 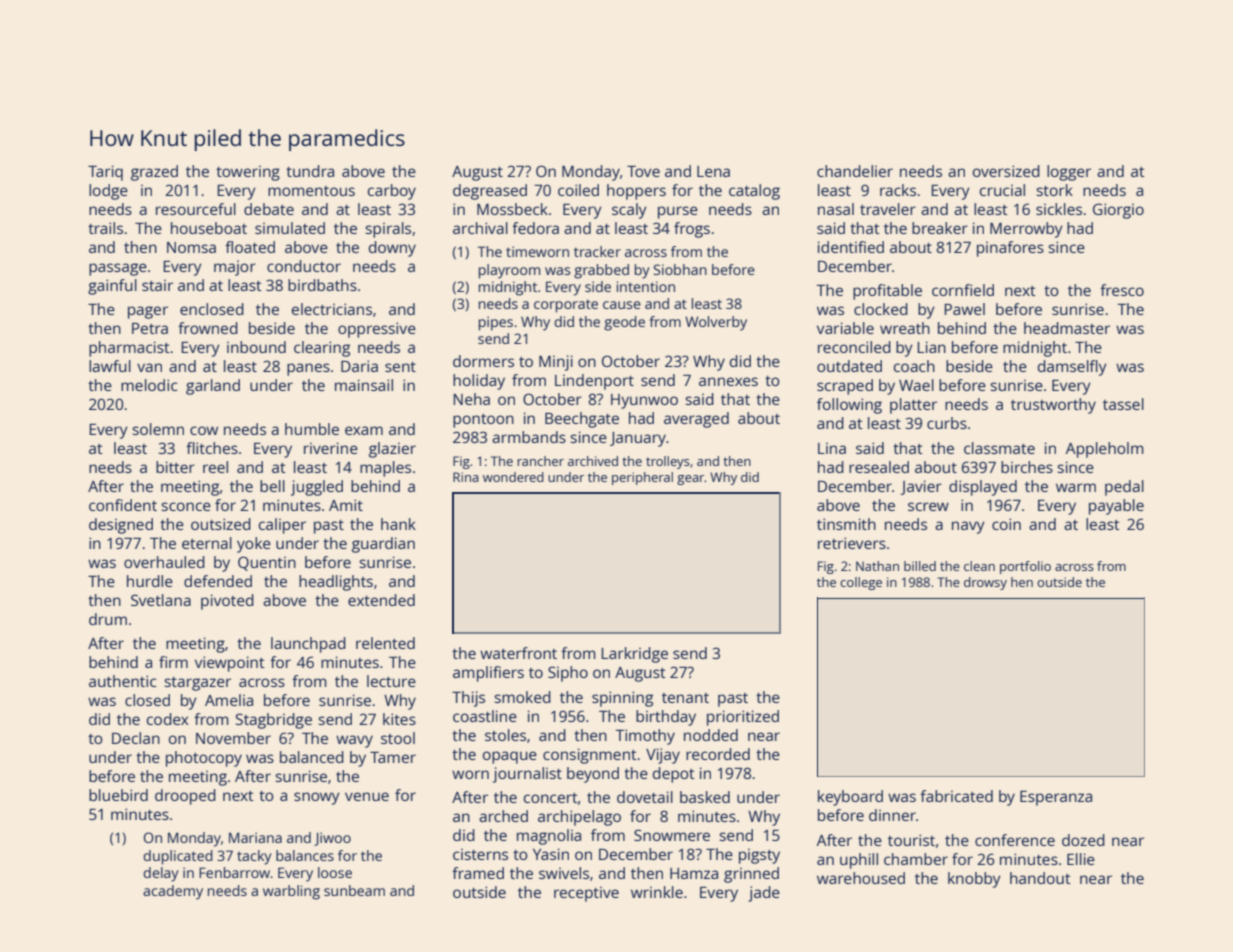 What do you see at coordinates (108, 192) in the page?
I see `lodge` at bounding box center [108, 192].
